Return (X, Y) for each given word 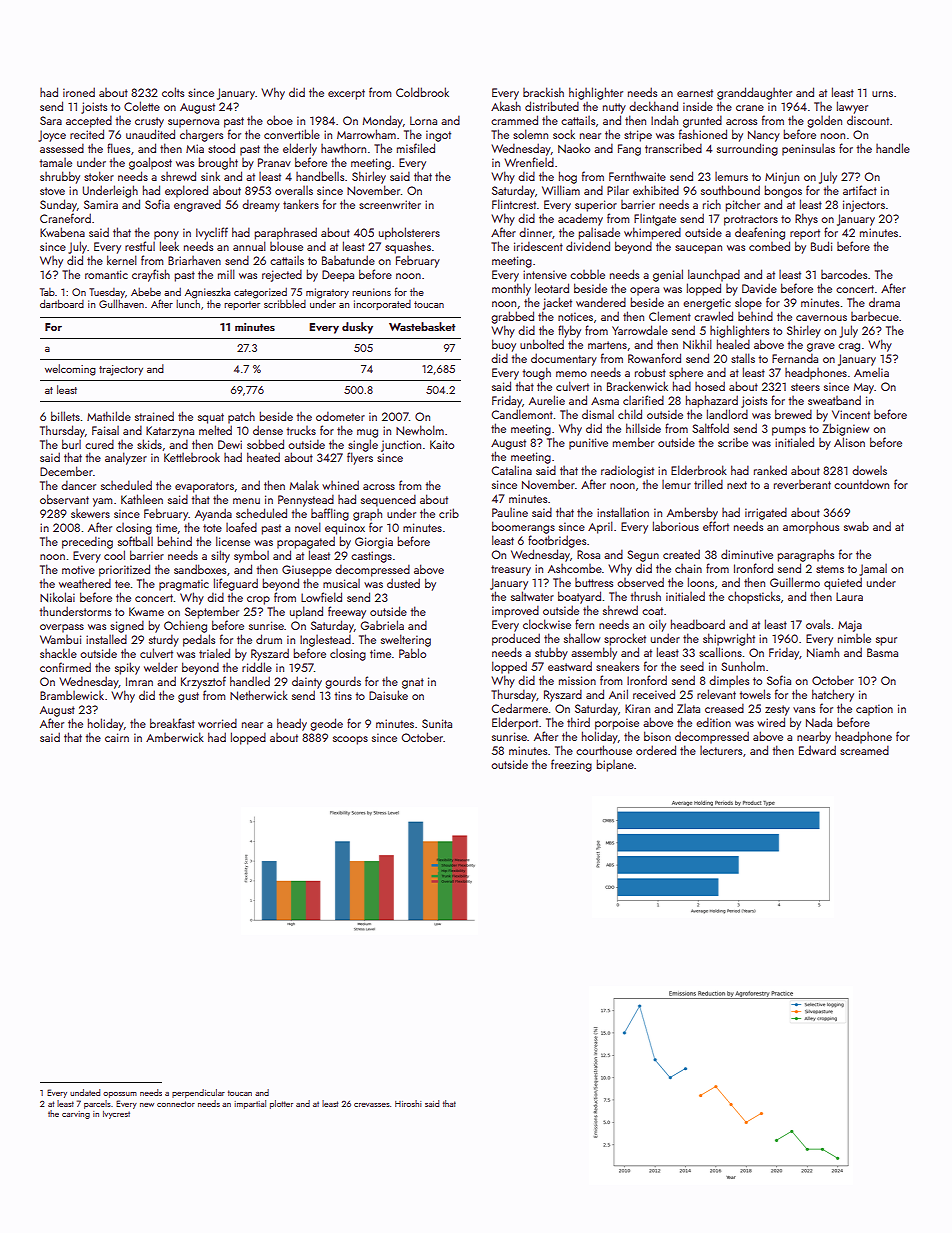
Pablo (412, 653)
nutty (614, 108)
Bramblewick (72, 695)
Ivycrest (116, 1115)
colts (173, 92)
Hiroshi (408, 1103)
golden (824, 121)
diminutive (747, 554)
